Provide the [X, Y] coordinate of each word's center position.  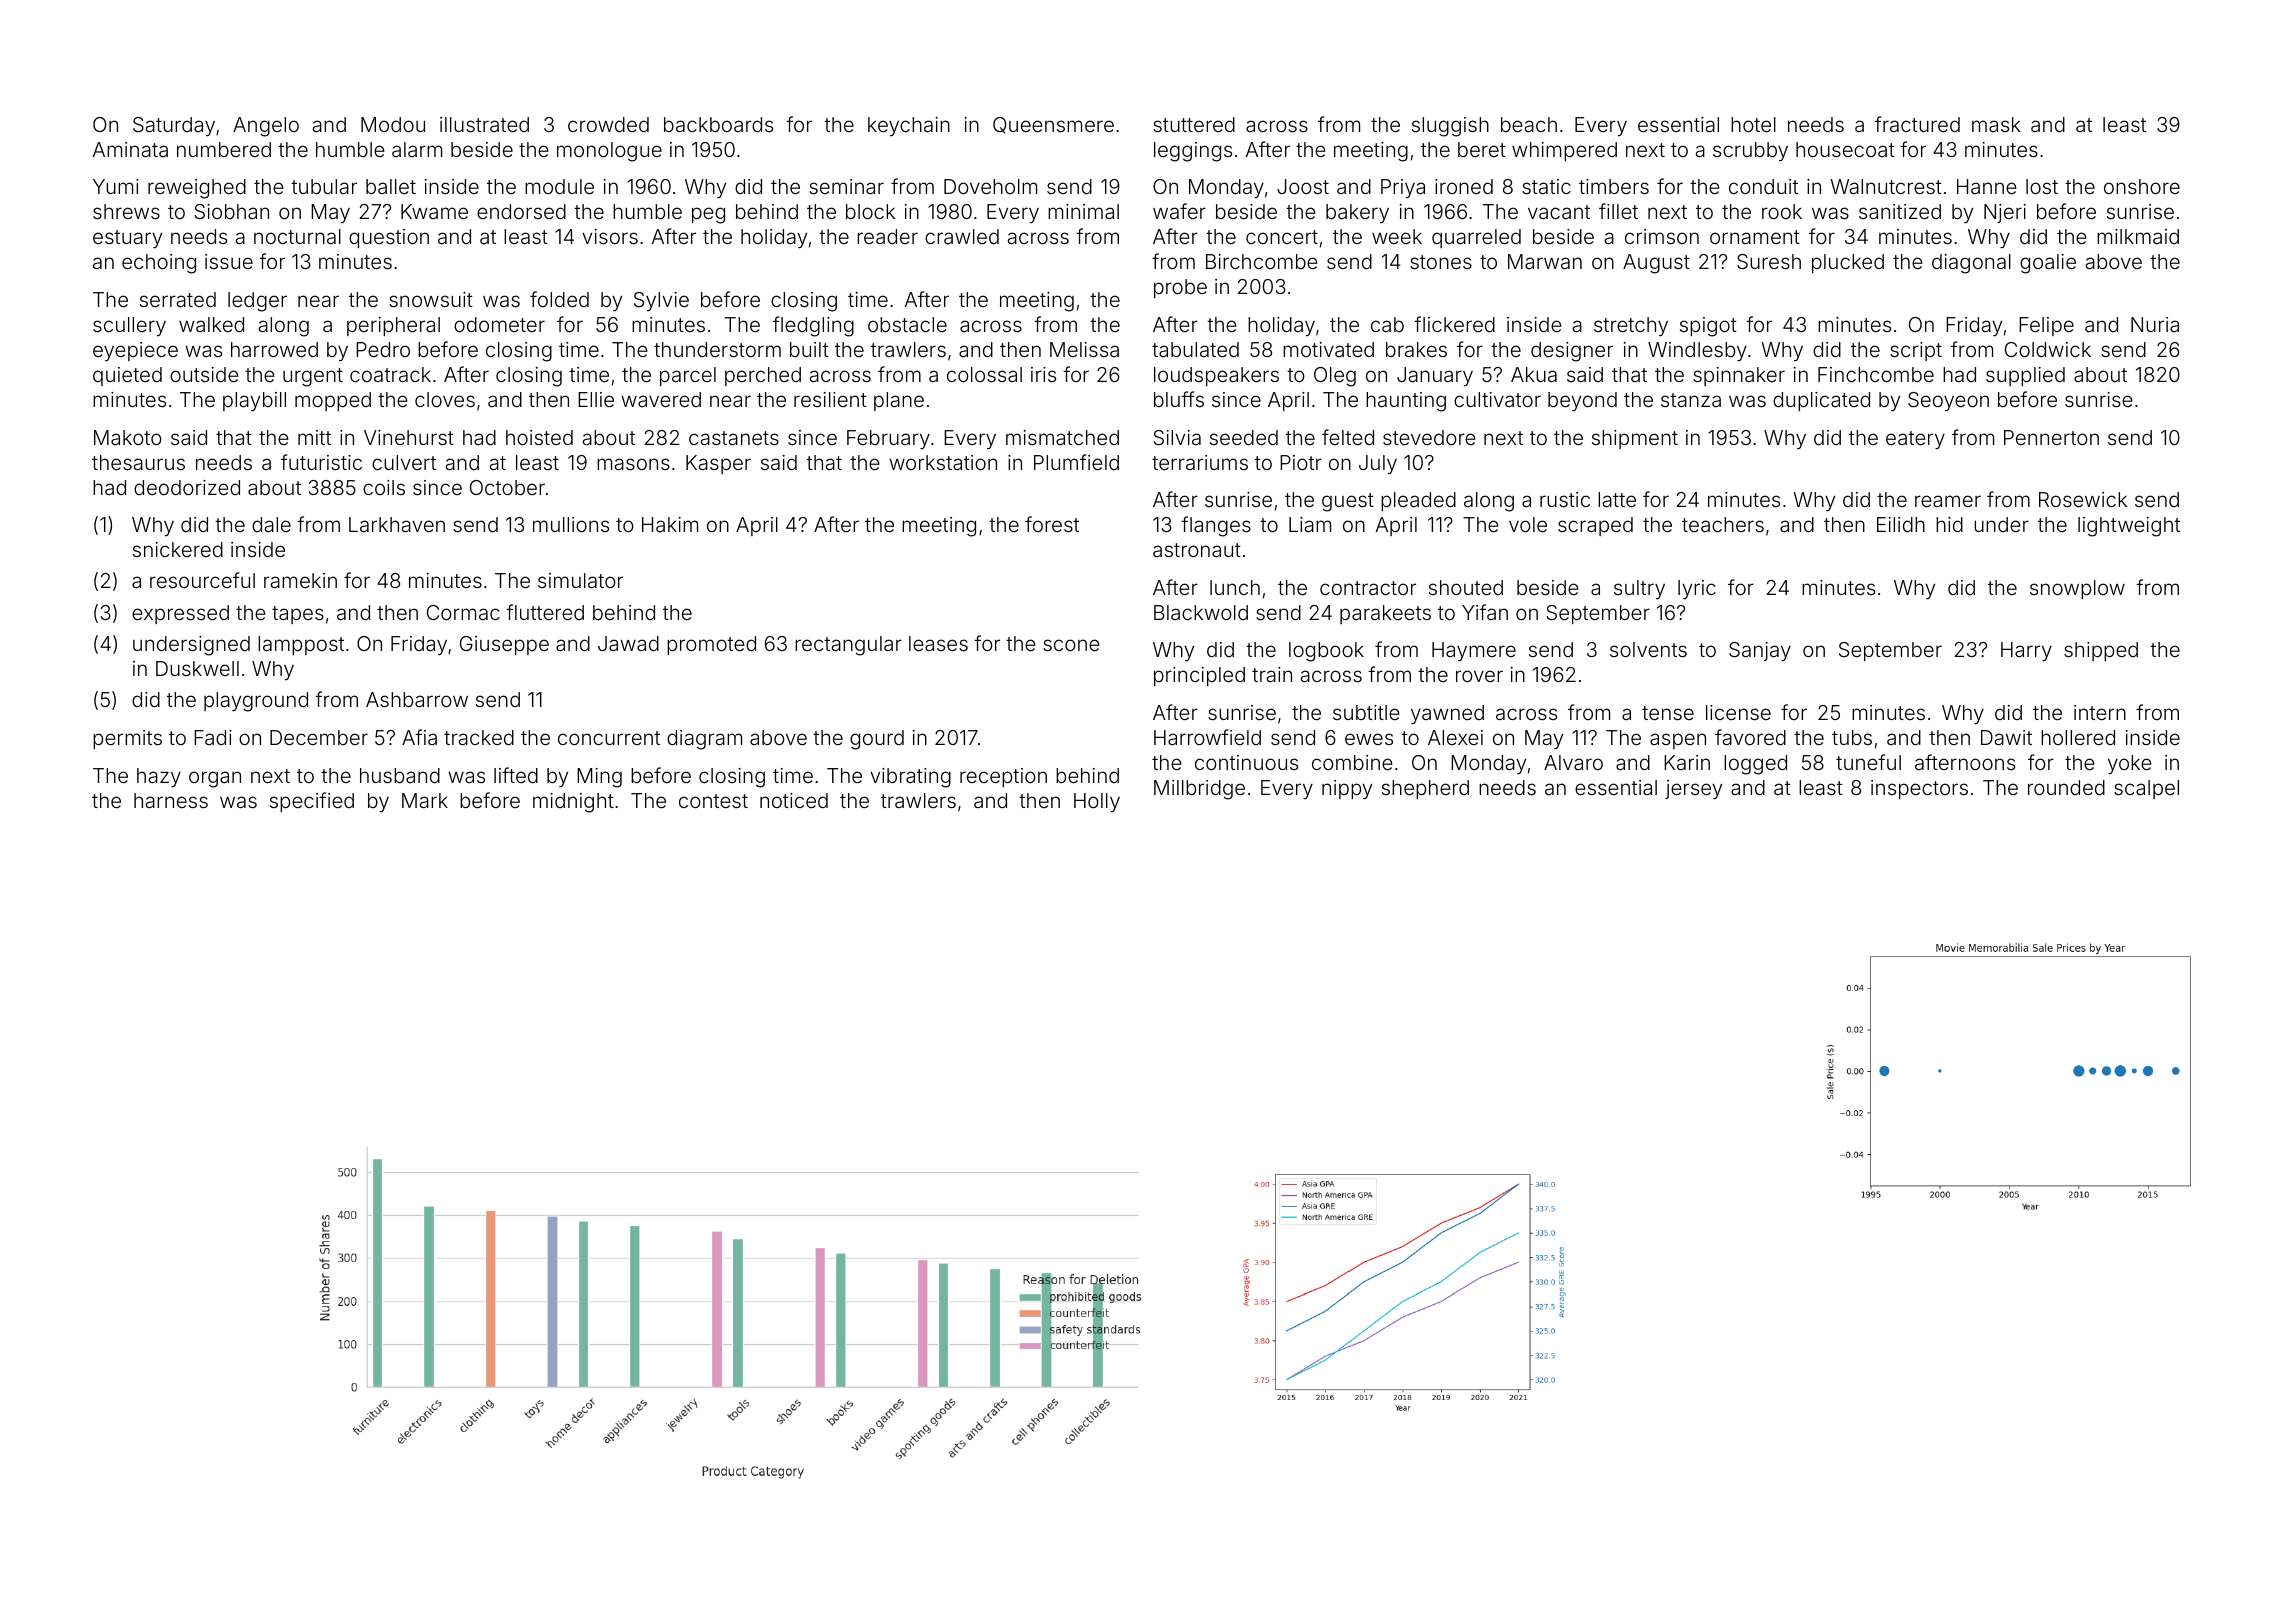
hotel [1753, 124]
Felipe [2046, 326]
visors [610, 236]
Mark [425, 800]
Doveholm [990, 186]
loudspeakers [1216, 376]
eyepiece [135, 352]
